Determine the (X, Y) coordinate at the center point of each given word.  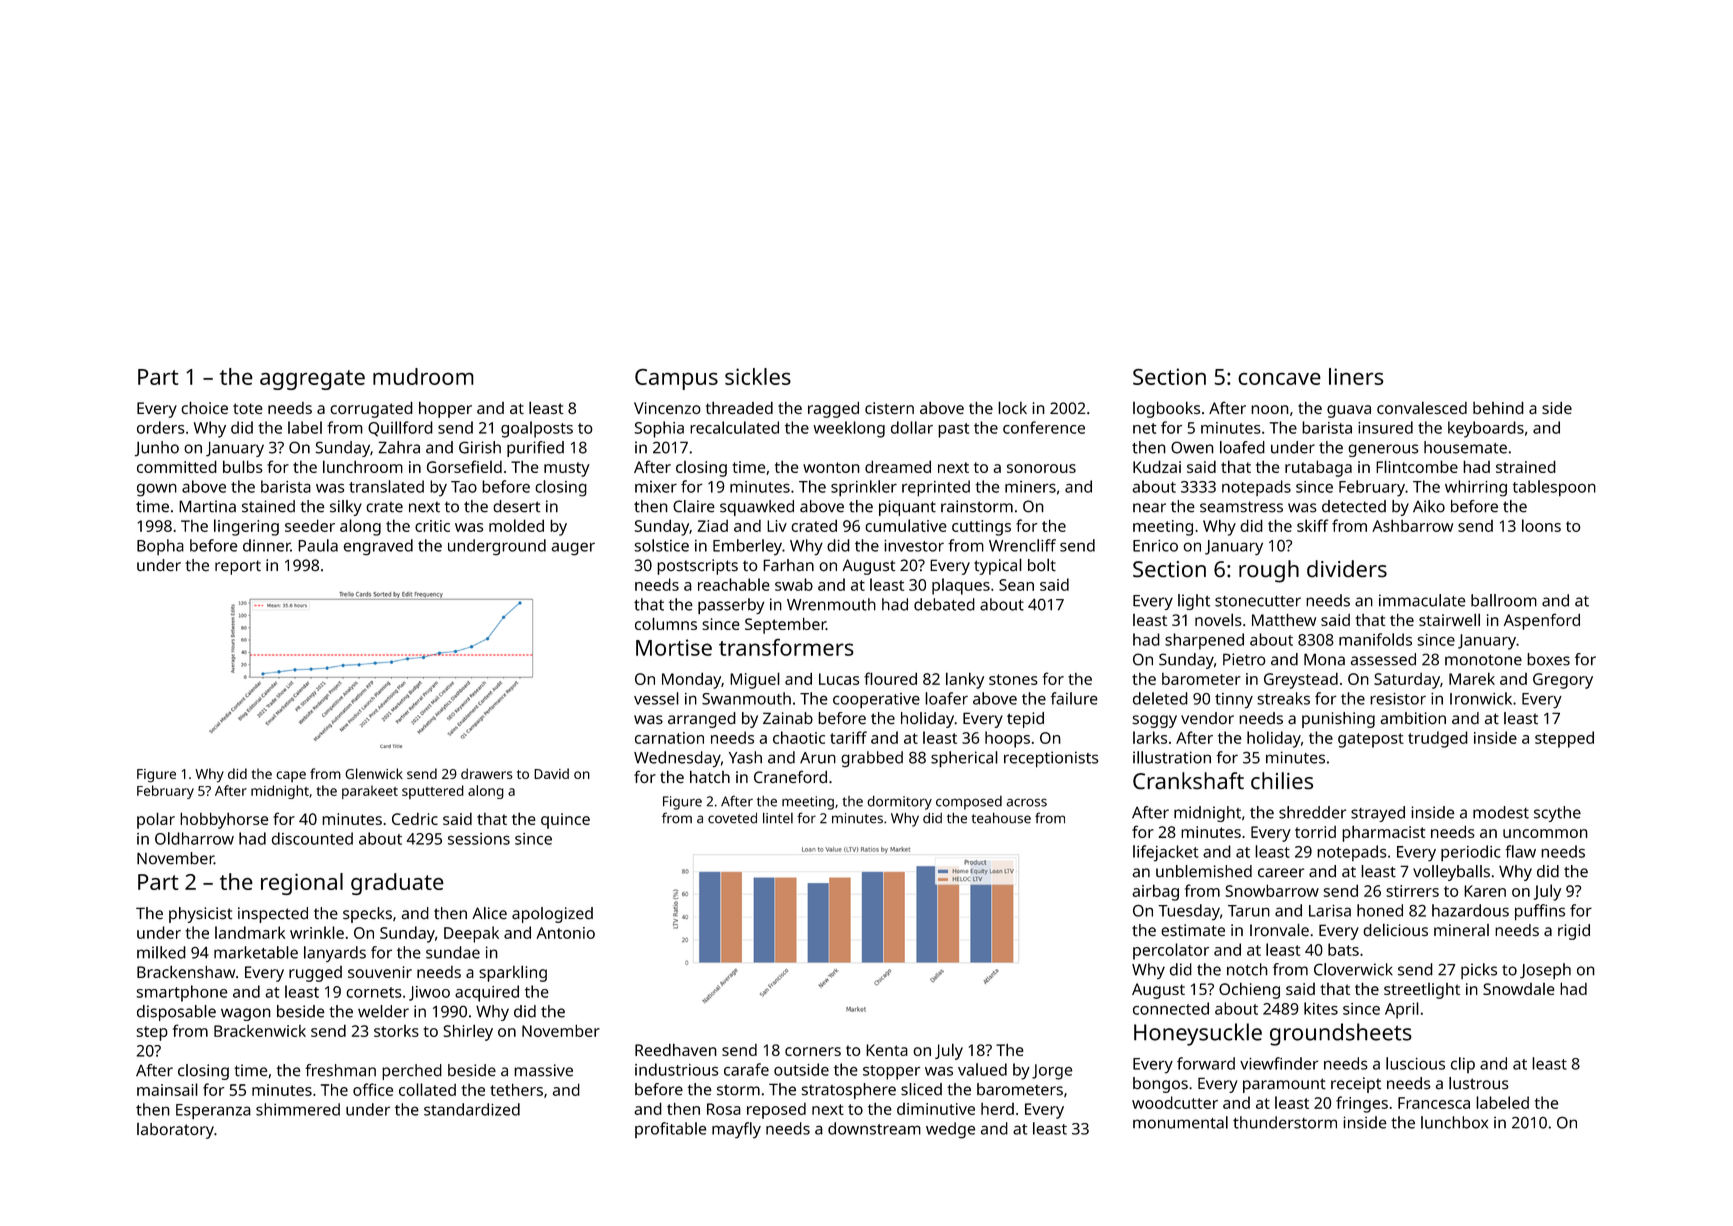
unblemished (1204, 871)
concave (1279, 379)
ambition (1413, 718)
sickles (758, 376)
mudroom (423, 376)
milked (161, 952)
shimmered (298, 1109)
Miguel (755, 680)
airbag (1155, 892)
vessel (656, 698)
